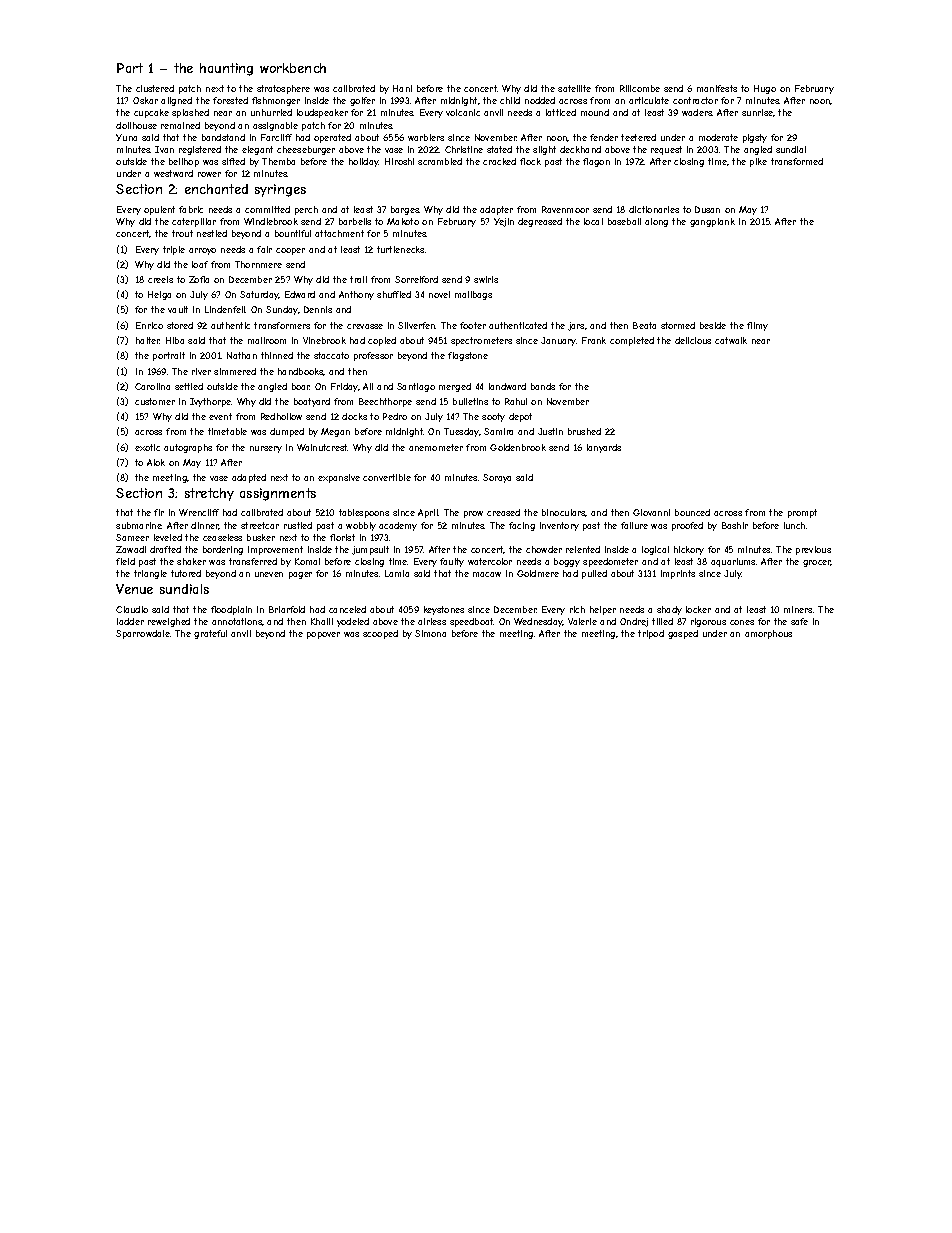 This page has height=1233, width=952. What do you see at coordinates (237, 621) in the page?
I see `annotations` at bounding box center [237, 621].
